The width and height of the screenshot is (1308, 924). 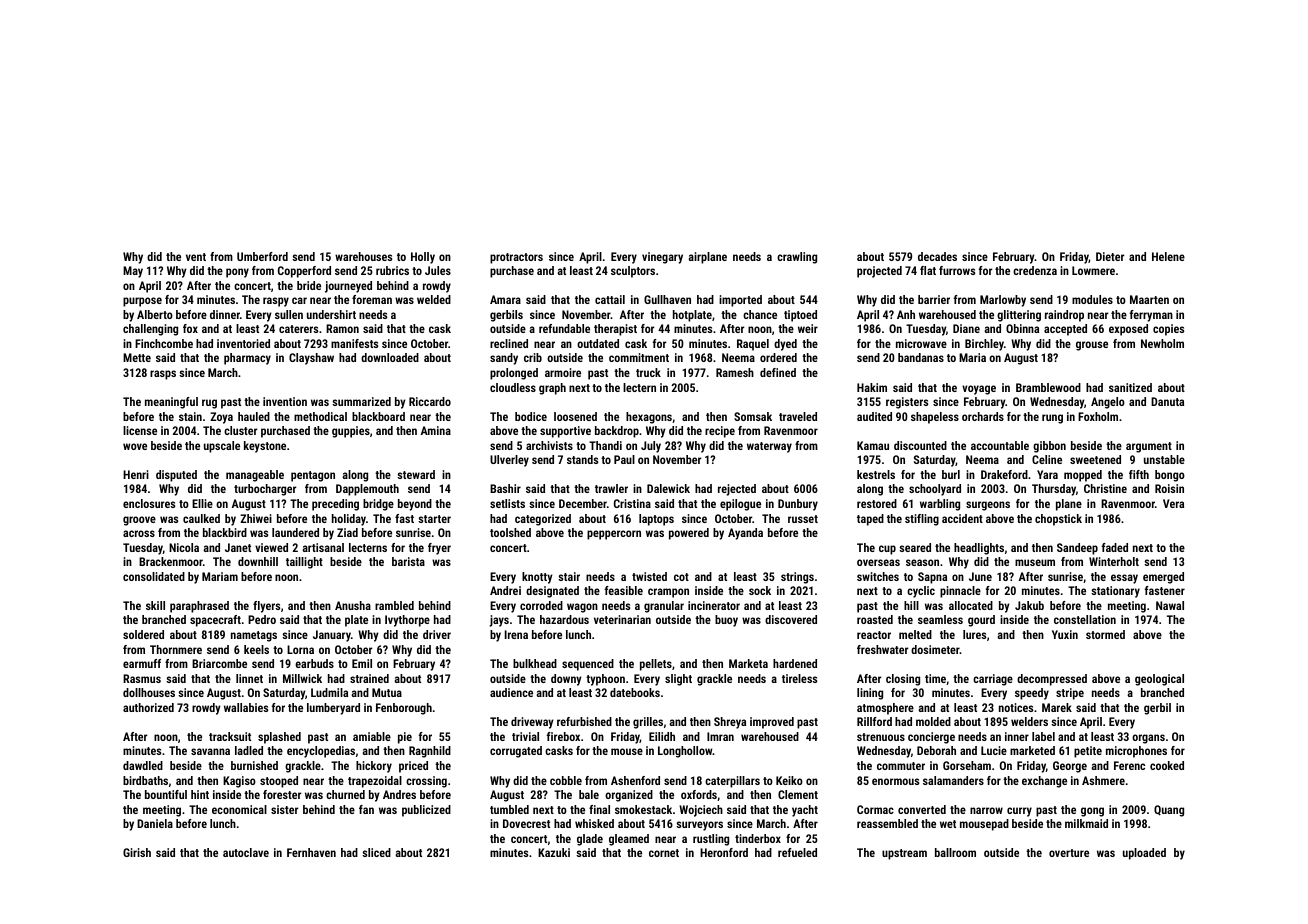 What do you see at coordinates (171, 403) in the screenshot?
I see `meaningful` at bounding box center [171, 403].
